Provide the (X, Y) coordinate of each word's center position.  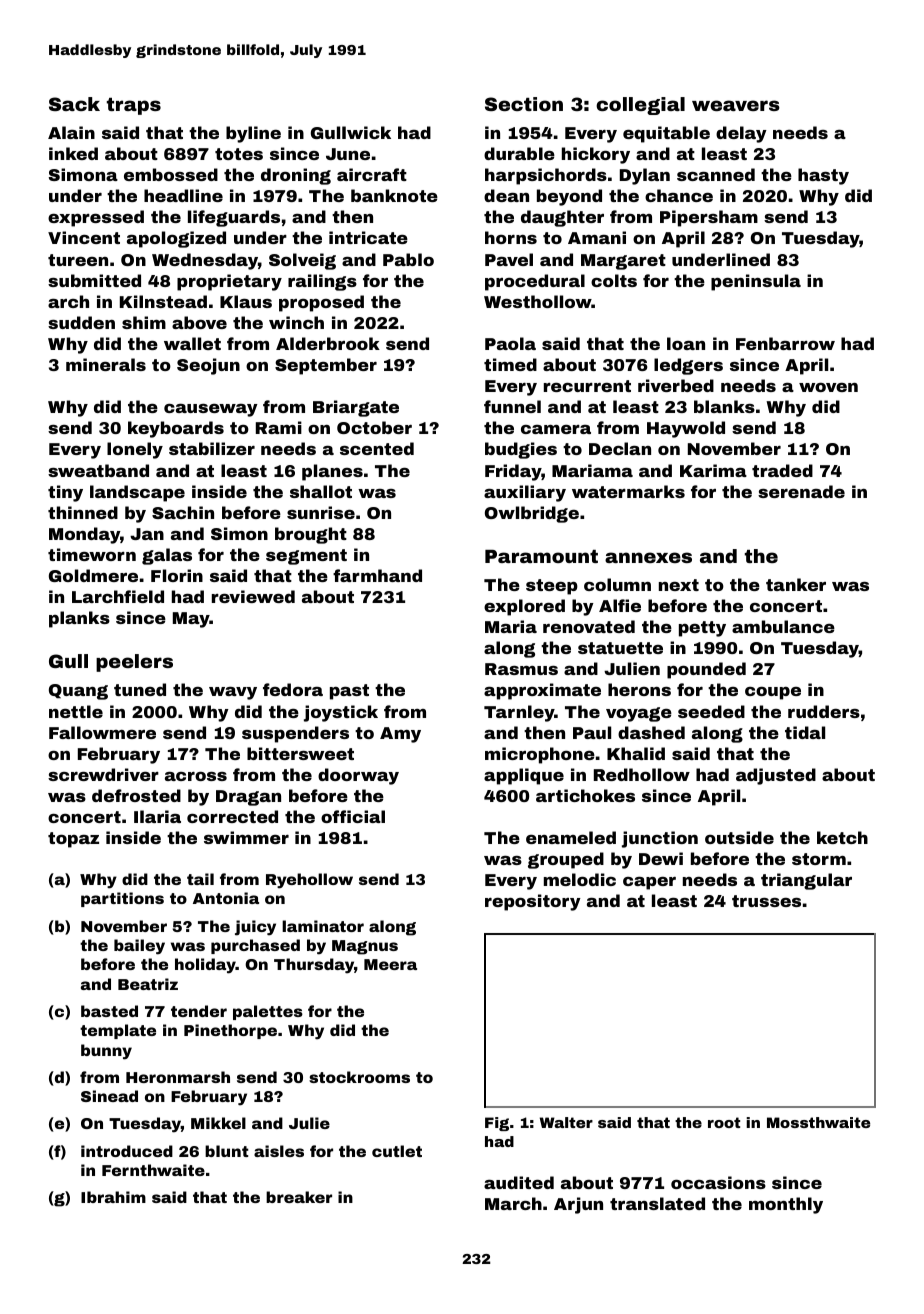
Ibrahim (113, 1197)
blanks (724, 406)
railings (322, 282)
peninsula (756, 282)
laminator (323, 926)
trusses (766, 901)
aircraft (372, 174)
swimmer (246, 837)
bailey (139, 947)
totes (239, 154)
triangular (806, 881)
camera (556, 429)
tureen (78, 260)
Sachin (183, 512)
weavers (736, 105)
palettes (268, 1012)
